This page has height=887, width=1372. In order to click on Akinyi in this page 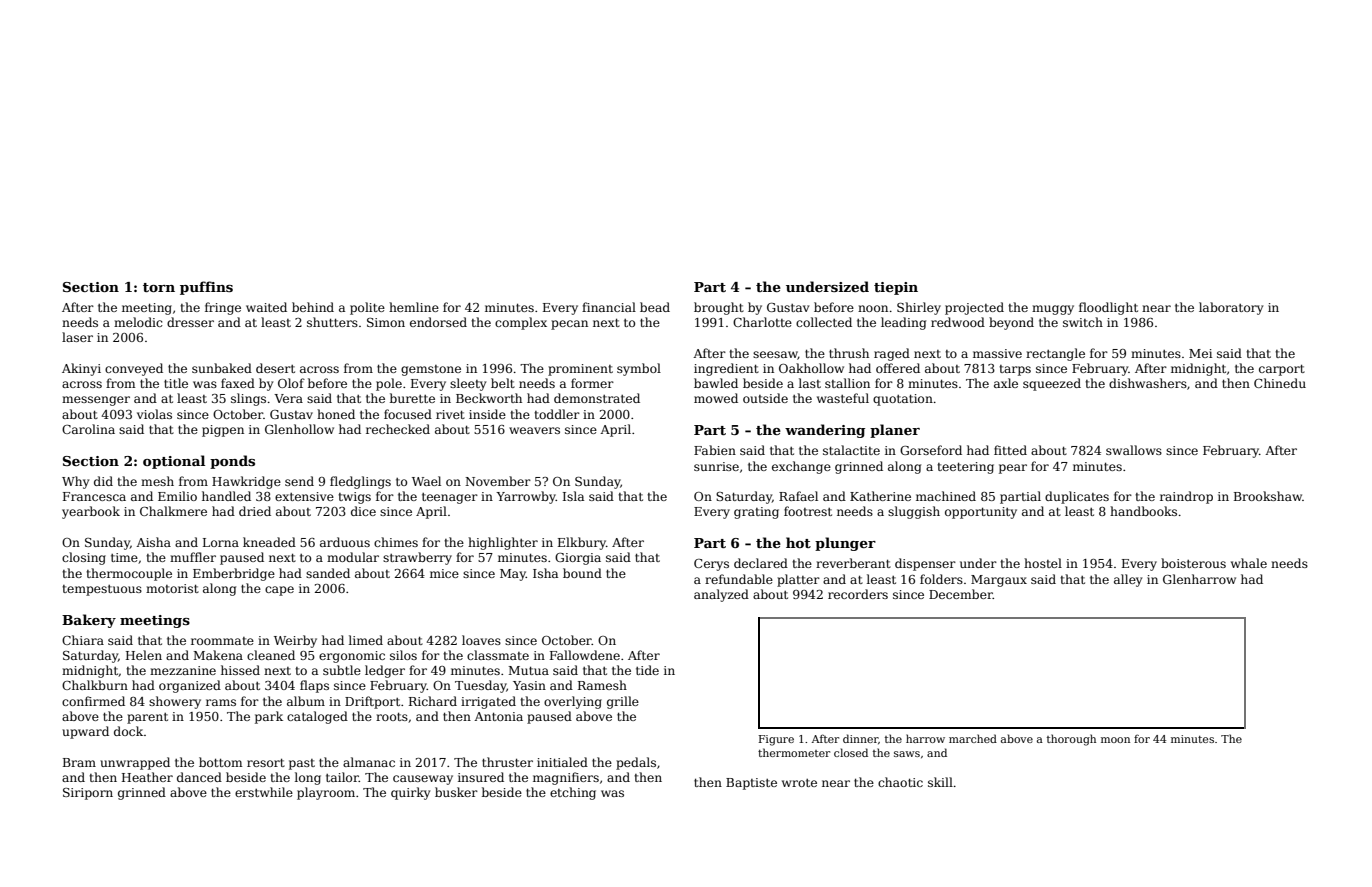, I will do `click(81, 369)`.
